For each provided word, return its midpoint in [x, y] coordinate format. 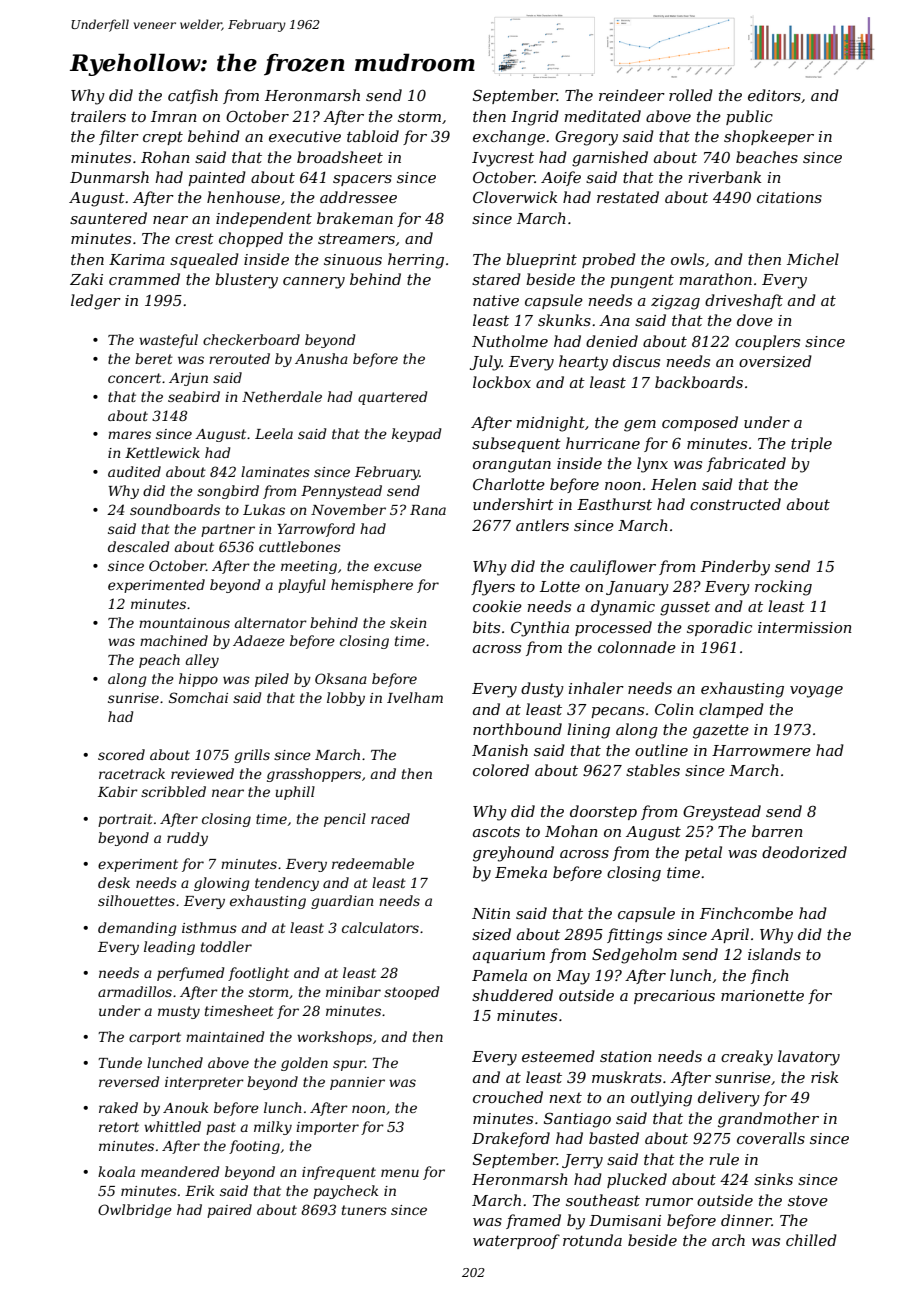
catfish [193, 96]
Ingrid [535, 118]
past [221, 1128]
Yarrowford [316, 530]
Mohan [571, 831]
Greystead [722, 813]
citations [789, 197]
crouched [508, 1097]
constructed [735, 504]
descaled [138, 546]
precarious [674, 997]
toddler [226, 946]
